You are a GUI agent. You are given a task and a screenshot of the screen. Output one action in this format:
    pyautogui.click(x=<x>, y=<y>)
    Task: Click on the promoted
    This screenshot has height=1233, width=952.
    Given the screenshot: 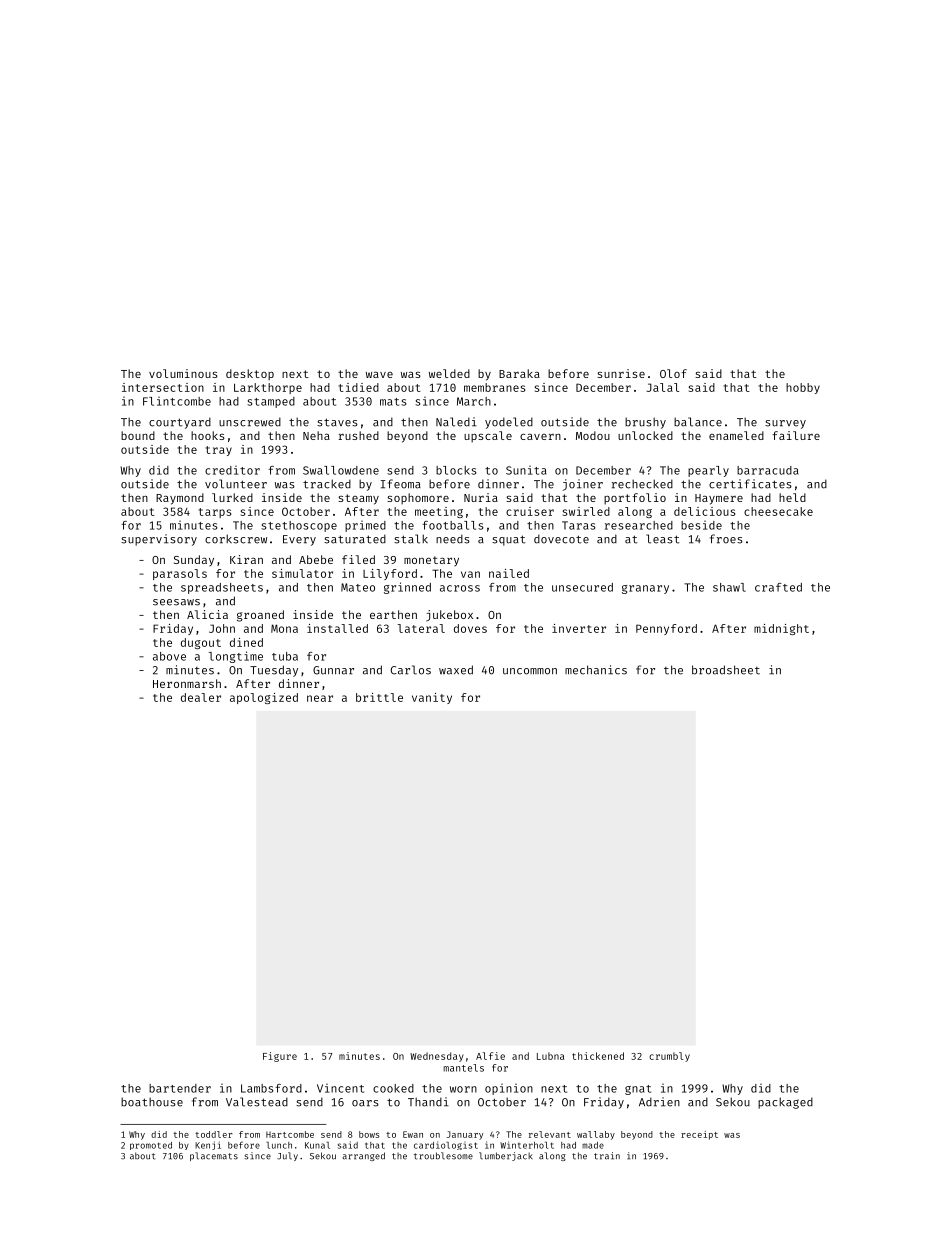 What is the action you would take?
    pyautogui.click(x=151, y=1146)
